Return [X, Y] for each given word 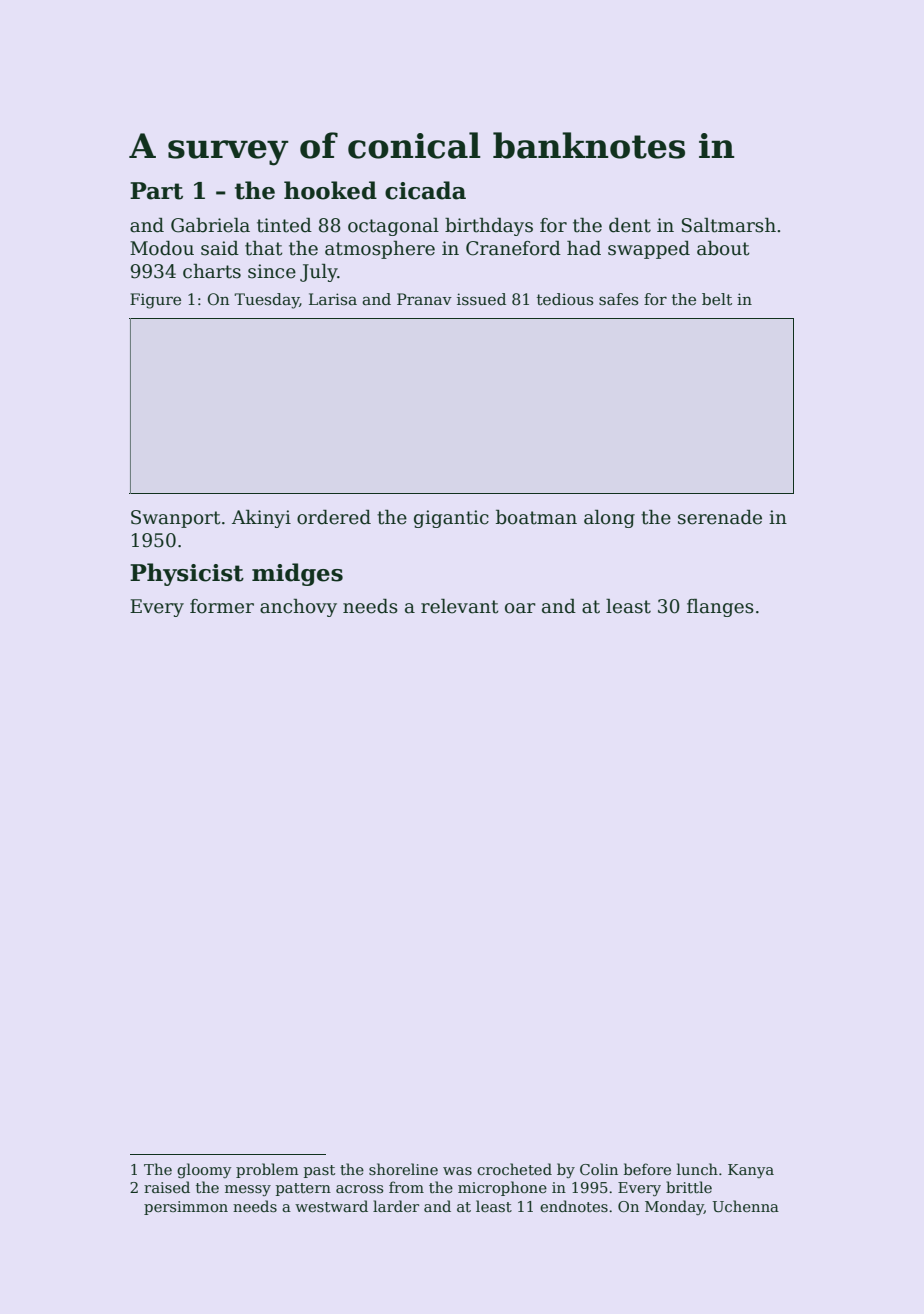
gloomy [204, 1171]
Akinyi [261, 519]
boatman [536, 517]
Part [156, 191]
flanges [720, 608]
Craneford [513, 248]
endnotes [574, 1206]
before [647, 1169]
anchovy [298, 608]
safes [619, 299]
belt [717, 299]
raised [167, 1187]
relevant [460, 606]
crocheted [514, 1169]
